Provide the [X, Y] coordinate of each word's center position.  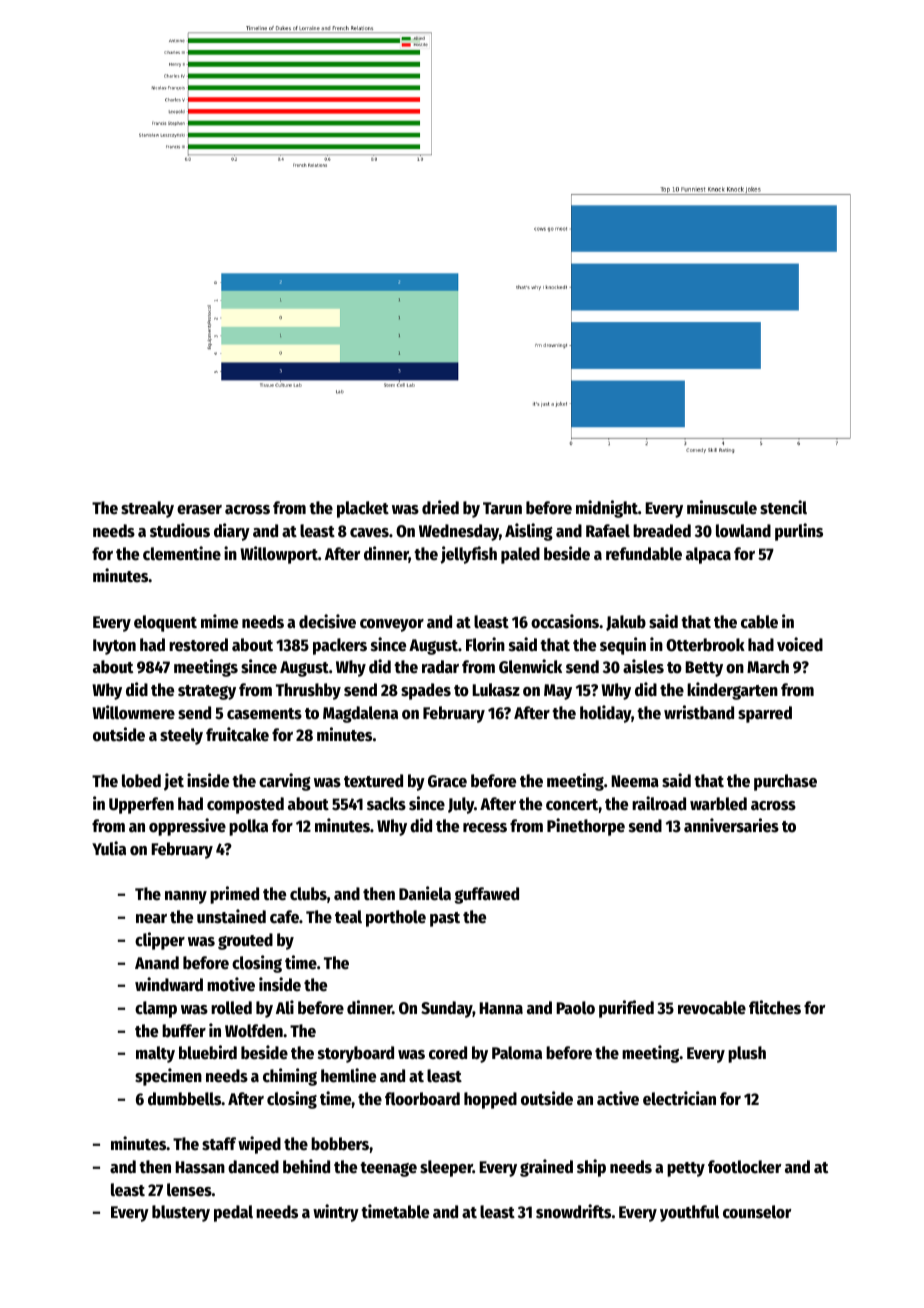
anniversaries [731, 825]
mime [219, 621]
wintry [336, 1213]
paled [520, 555]
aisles [643, 666]
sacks [386, 804]
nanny [186, 897]
